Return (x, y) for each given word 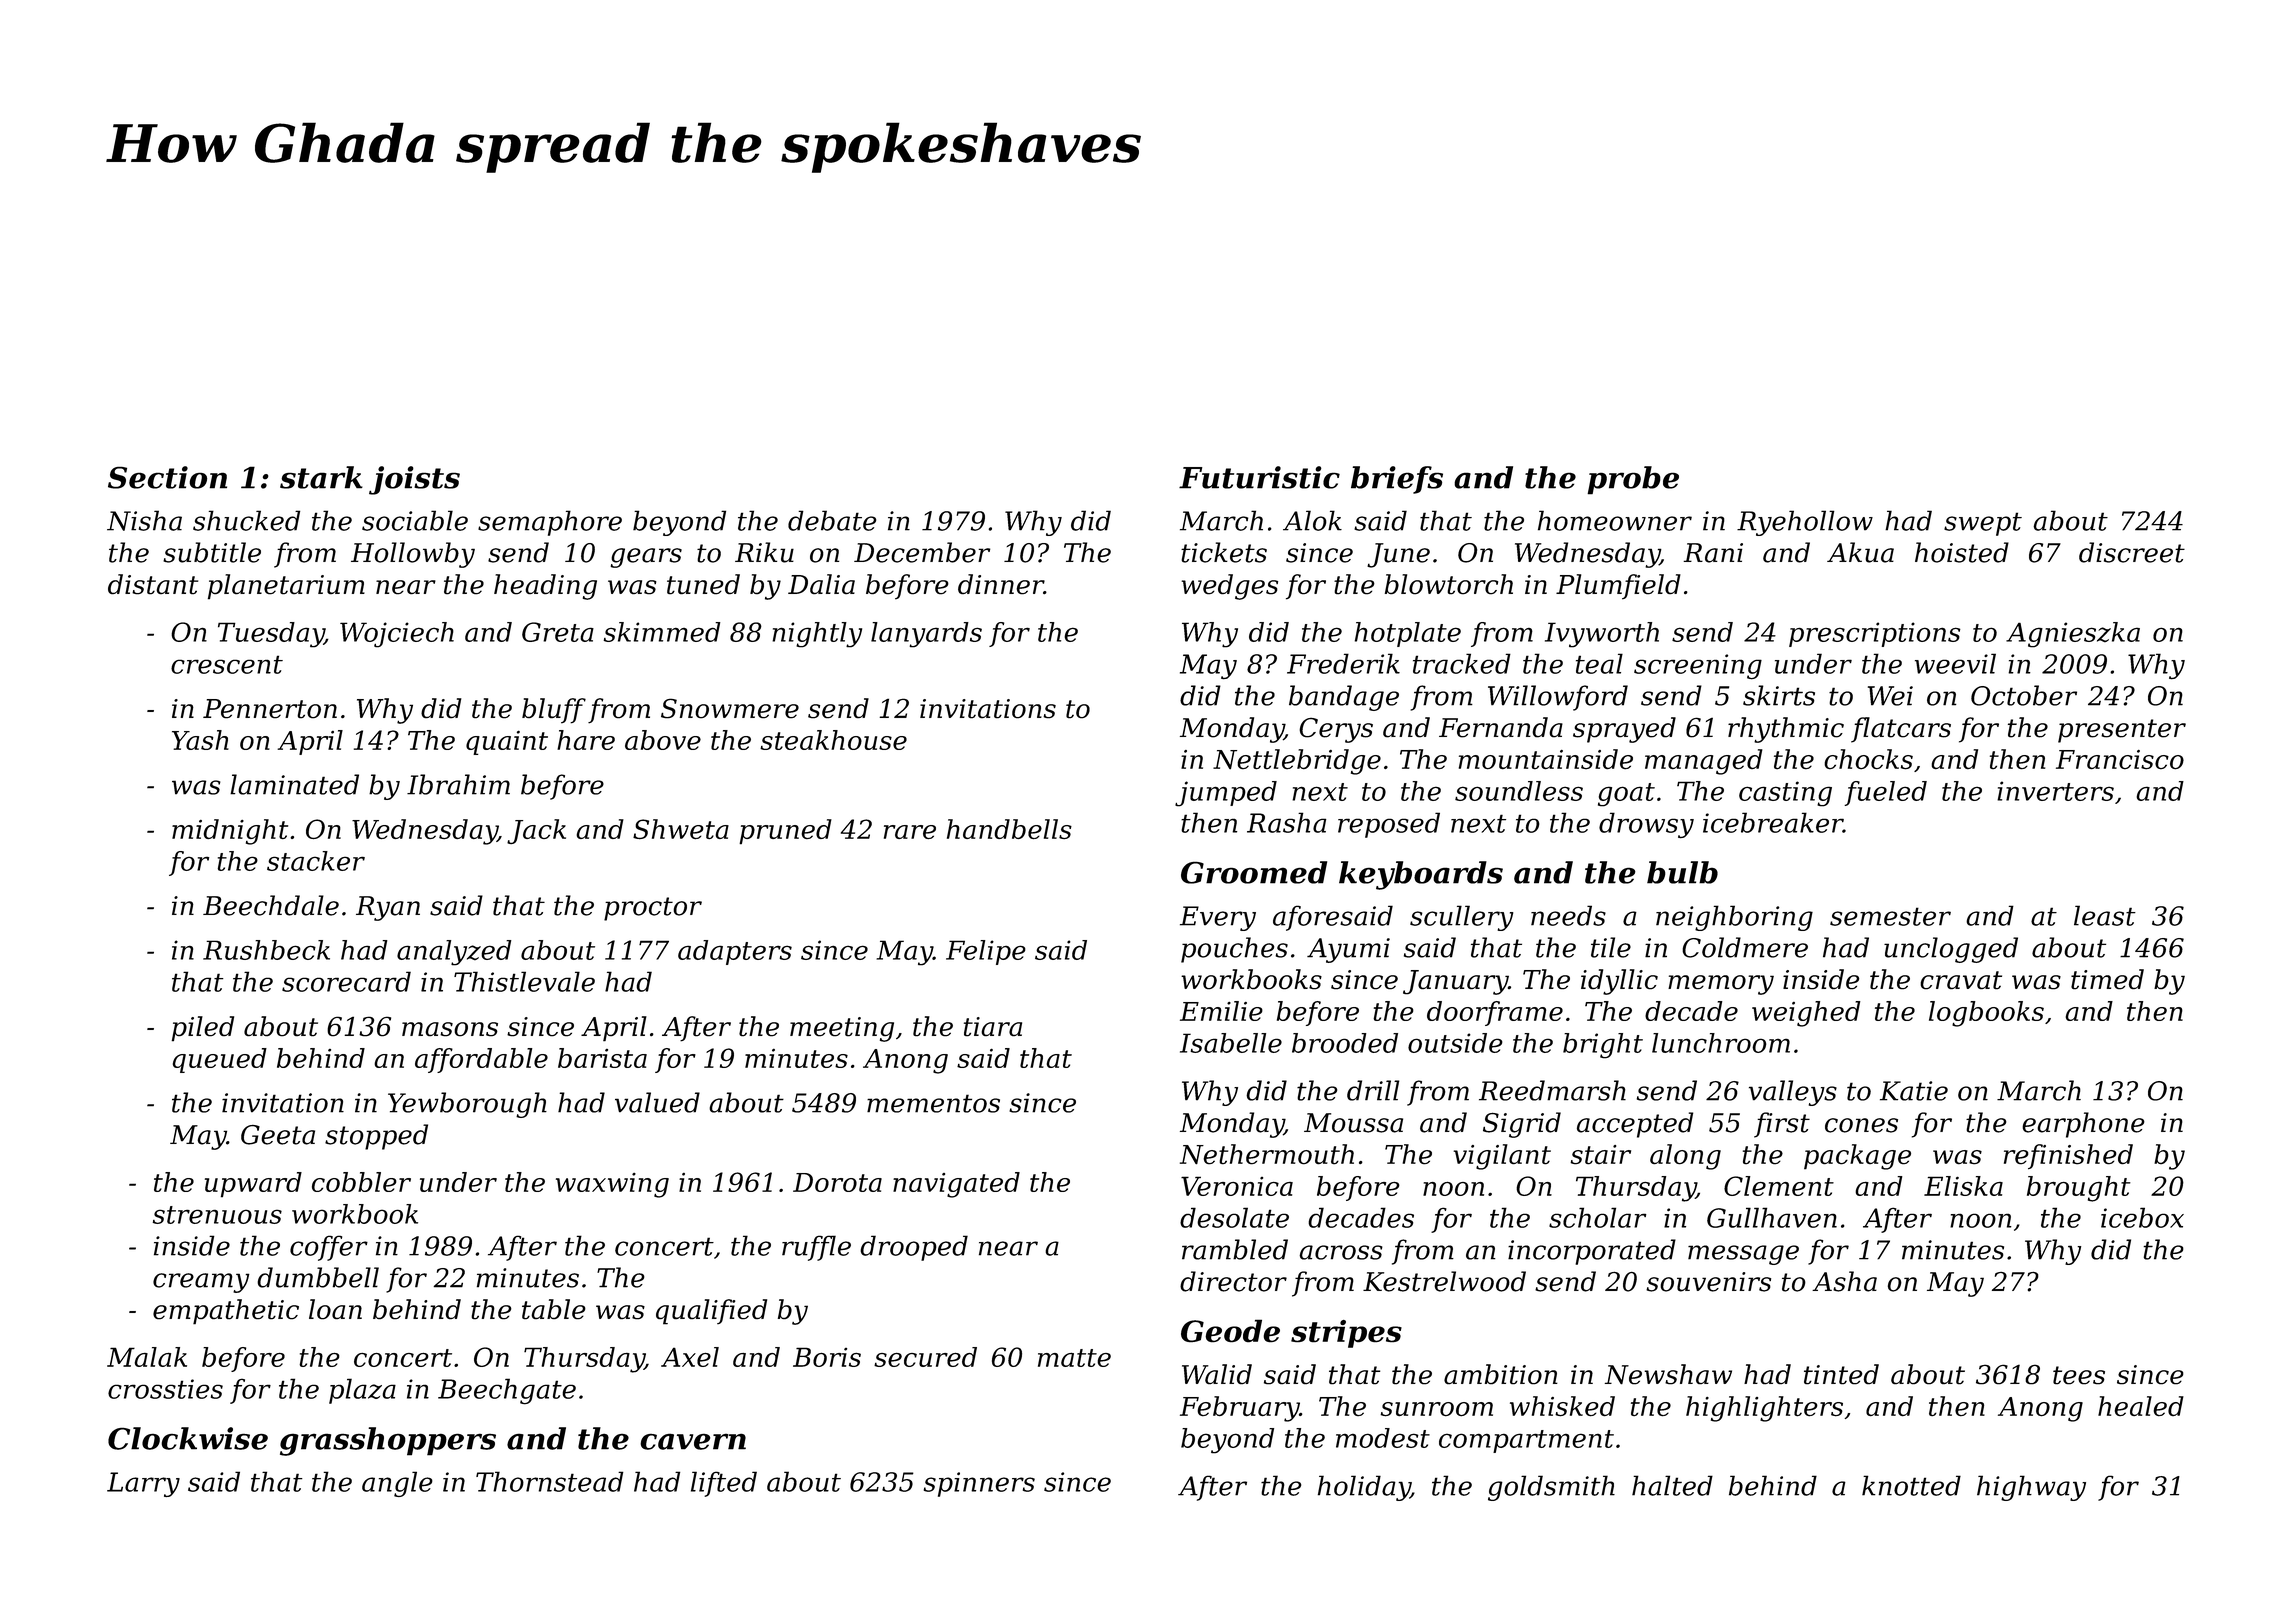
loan (335, 1309)
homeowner (1615, 520)
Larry (143, 1484)
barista (602, 1058)
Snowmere (730, 708)
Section (167, 477)
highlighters (1764, 1409)
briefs (1397, 480)
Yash (200, 740)
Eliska (1963, 1186)
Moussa (1353, 1123)
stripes (1346, 1334)
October (2024, 695)
